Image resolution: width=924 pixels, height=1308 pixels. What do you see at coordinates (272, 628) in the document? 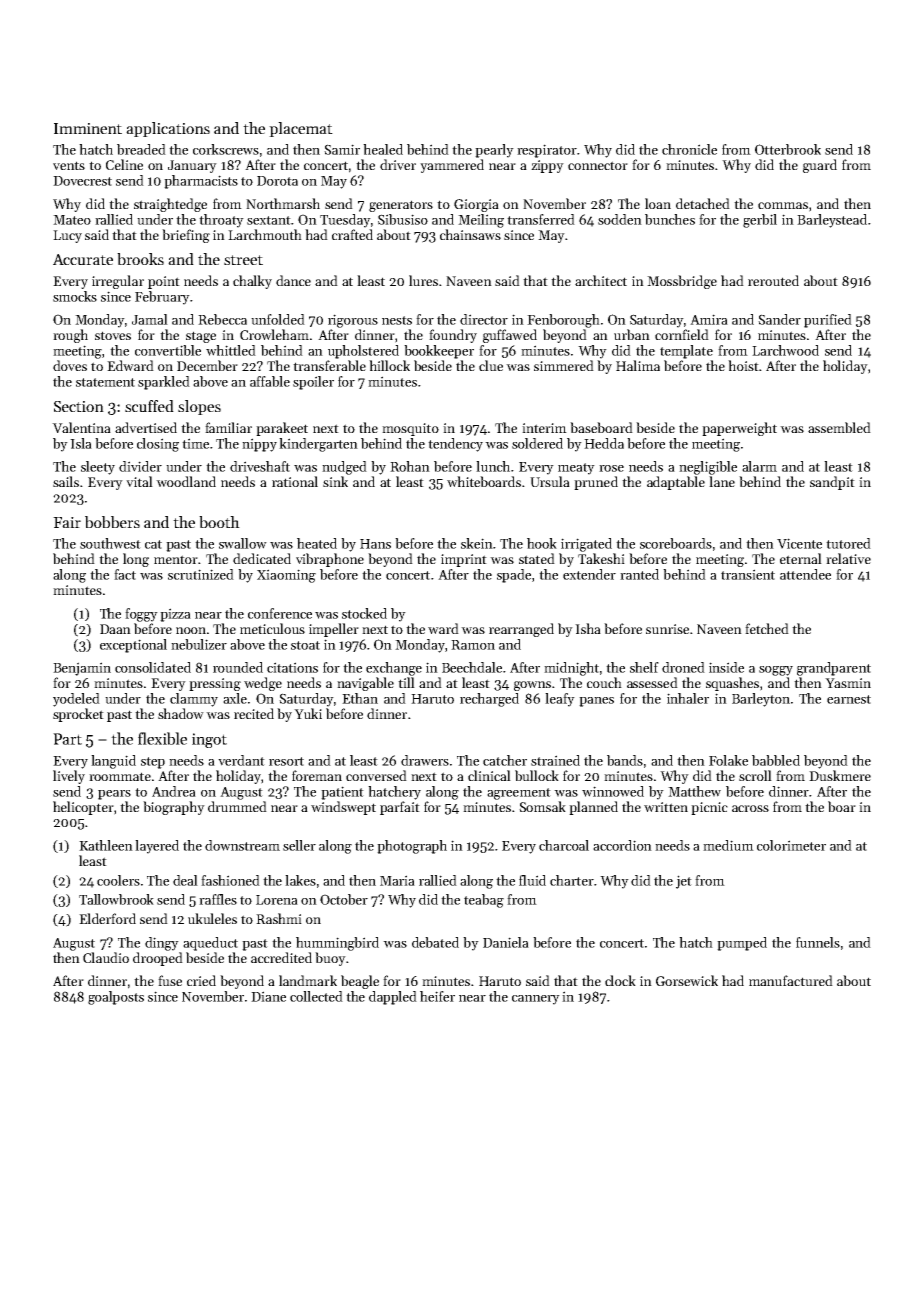
I see `meticulous` at bounding box center [272, 628].
